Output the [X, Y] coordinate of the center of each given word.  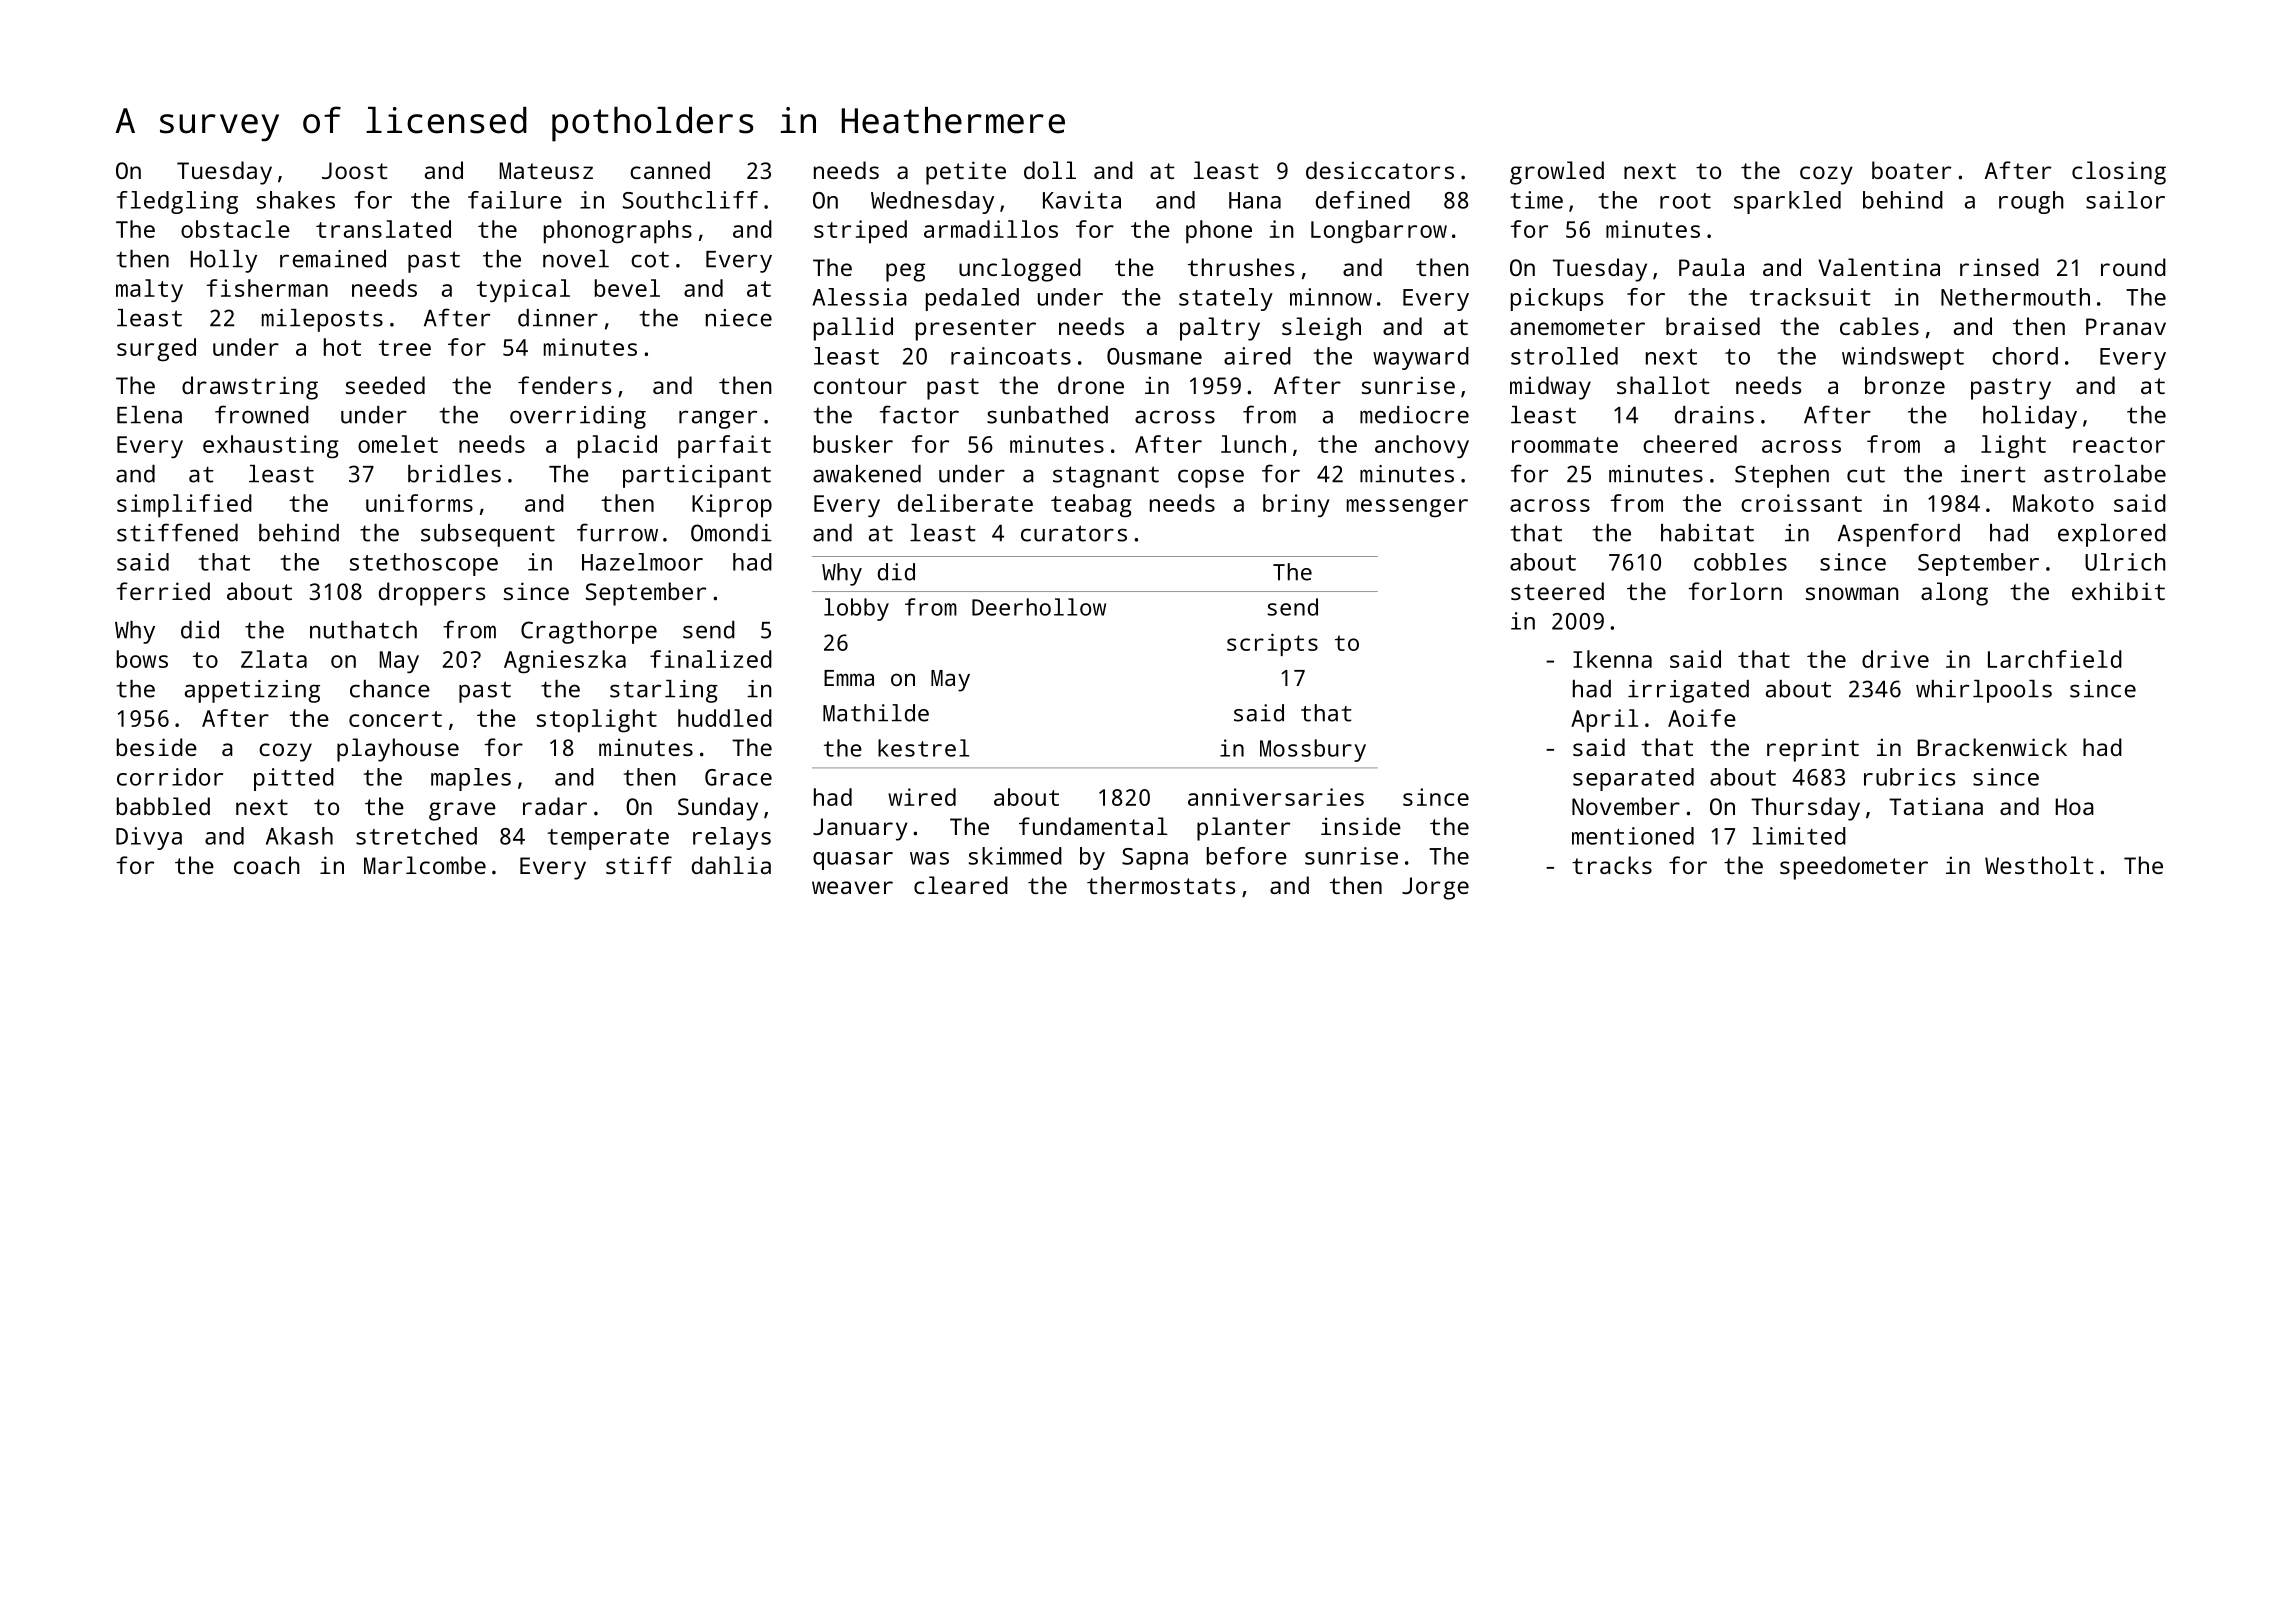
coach [267, 865]
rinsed [1999, 267]
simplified [184, 506]
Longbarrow [1379, 232]
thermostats [1161, 885]
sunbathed [1047, 415]
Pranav [2126, 326]
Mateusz [546, 170]
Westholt [2039, 865]
